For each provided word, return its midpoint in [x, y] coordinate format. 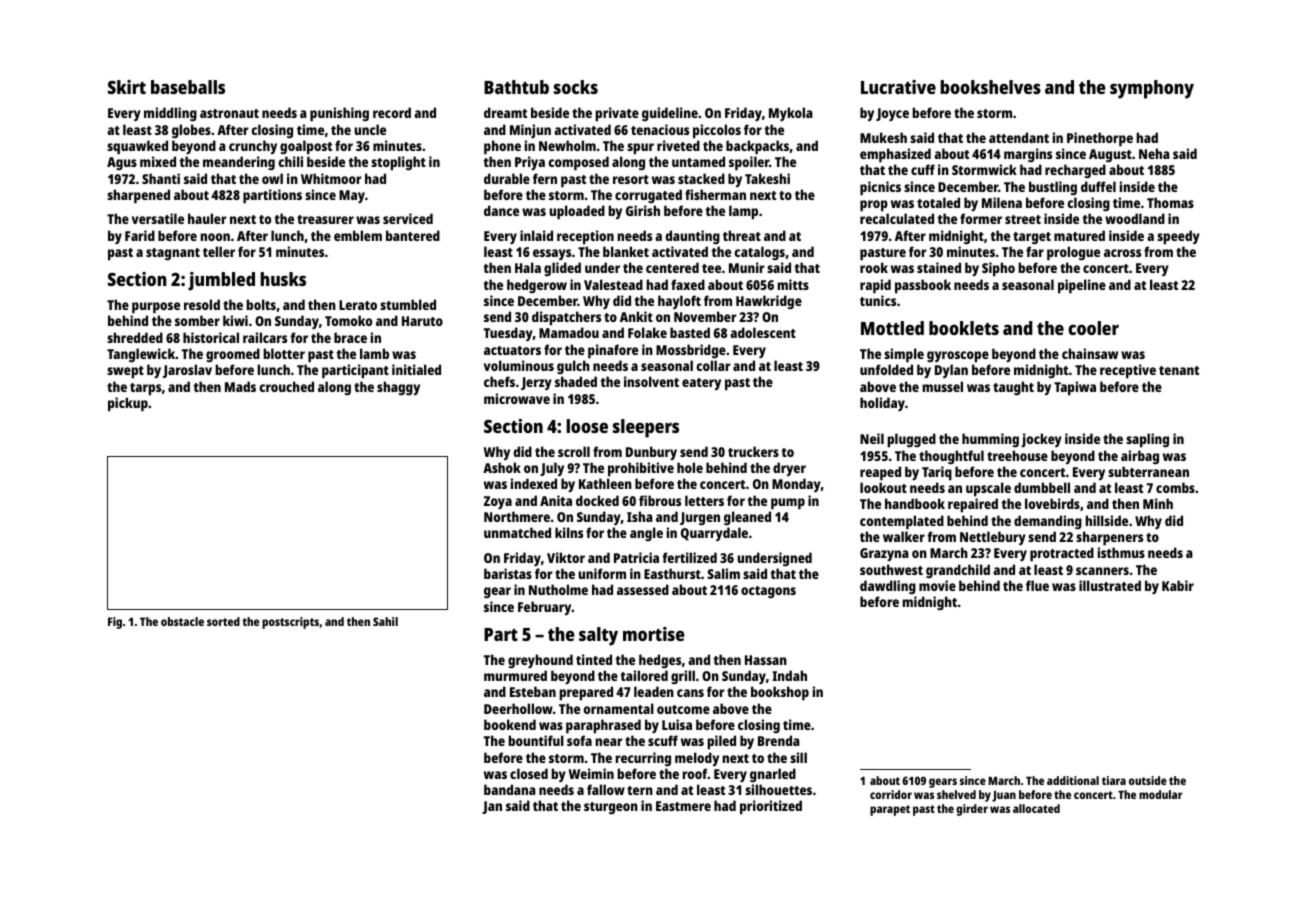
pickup [128, 404]
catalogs [759, 253]
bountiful [536, 740]
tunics [878, 300]
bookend [510, 724]
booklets [964, 328]
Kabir [1178, 585]
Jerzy [536, 383]
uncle [370, 129]
